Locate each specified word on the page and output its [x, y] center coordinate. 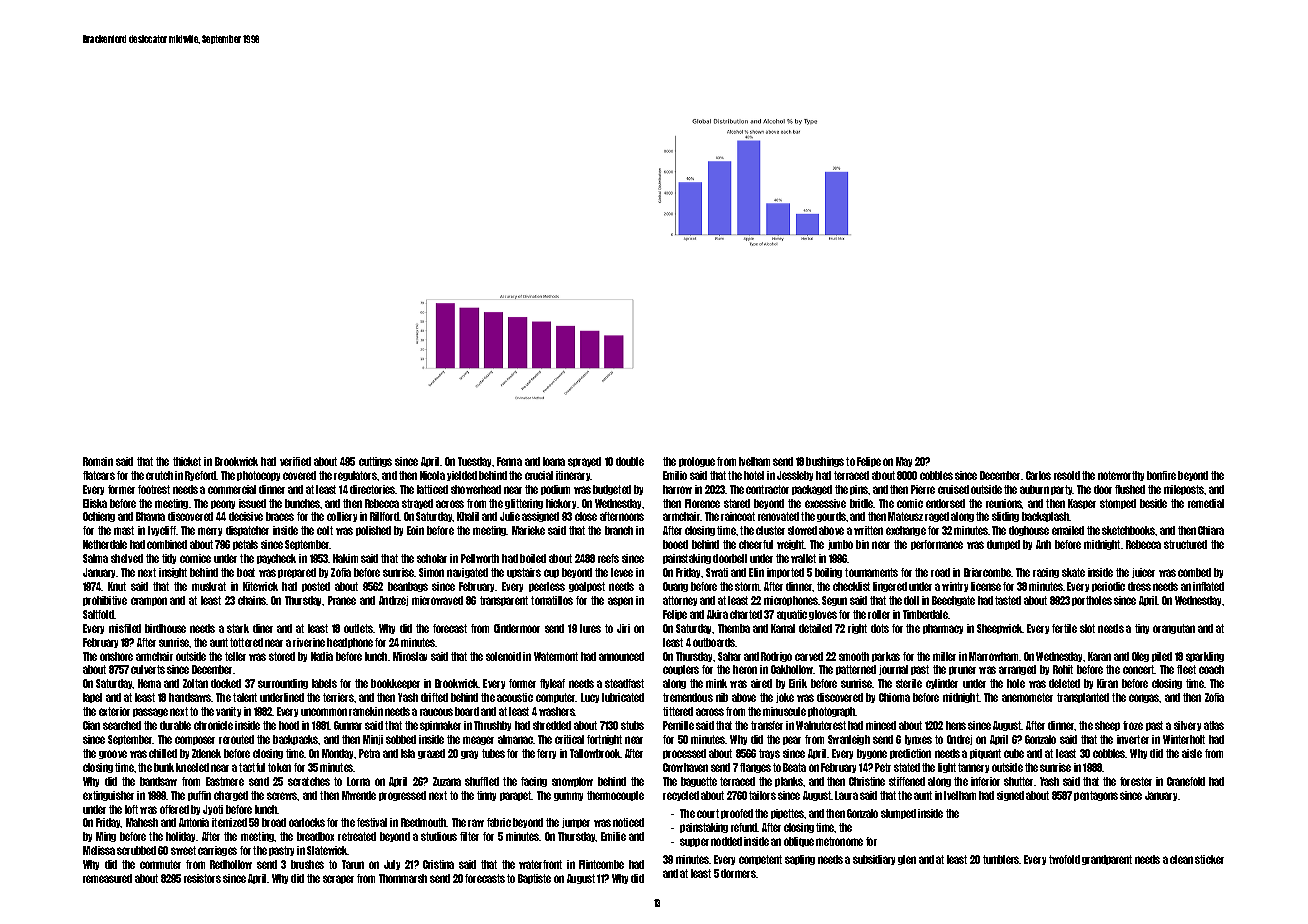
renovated [778, 516]
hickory [561, 504]
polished [373, 531]
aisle [1192, 753]
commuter [160, 864]
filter [469, 836]
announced [621, 656]
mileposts [1184, 490]
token [279, 767]
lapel [92, 698]
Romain [98, 461]
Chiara [1211, 530]
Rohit [1063, 669]
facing [534, 782]
